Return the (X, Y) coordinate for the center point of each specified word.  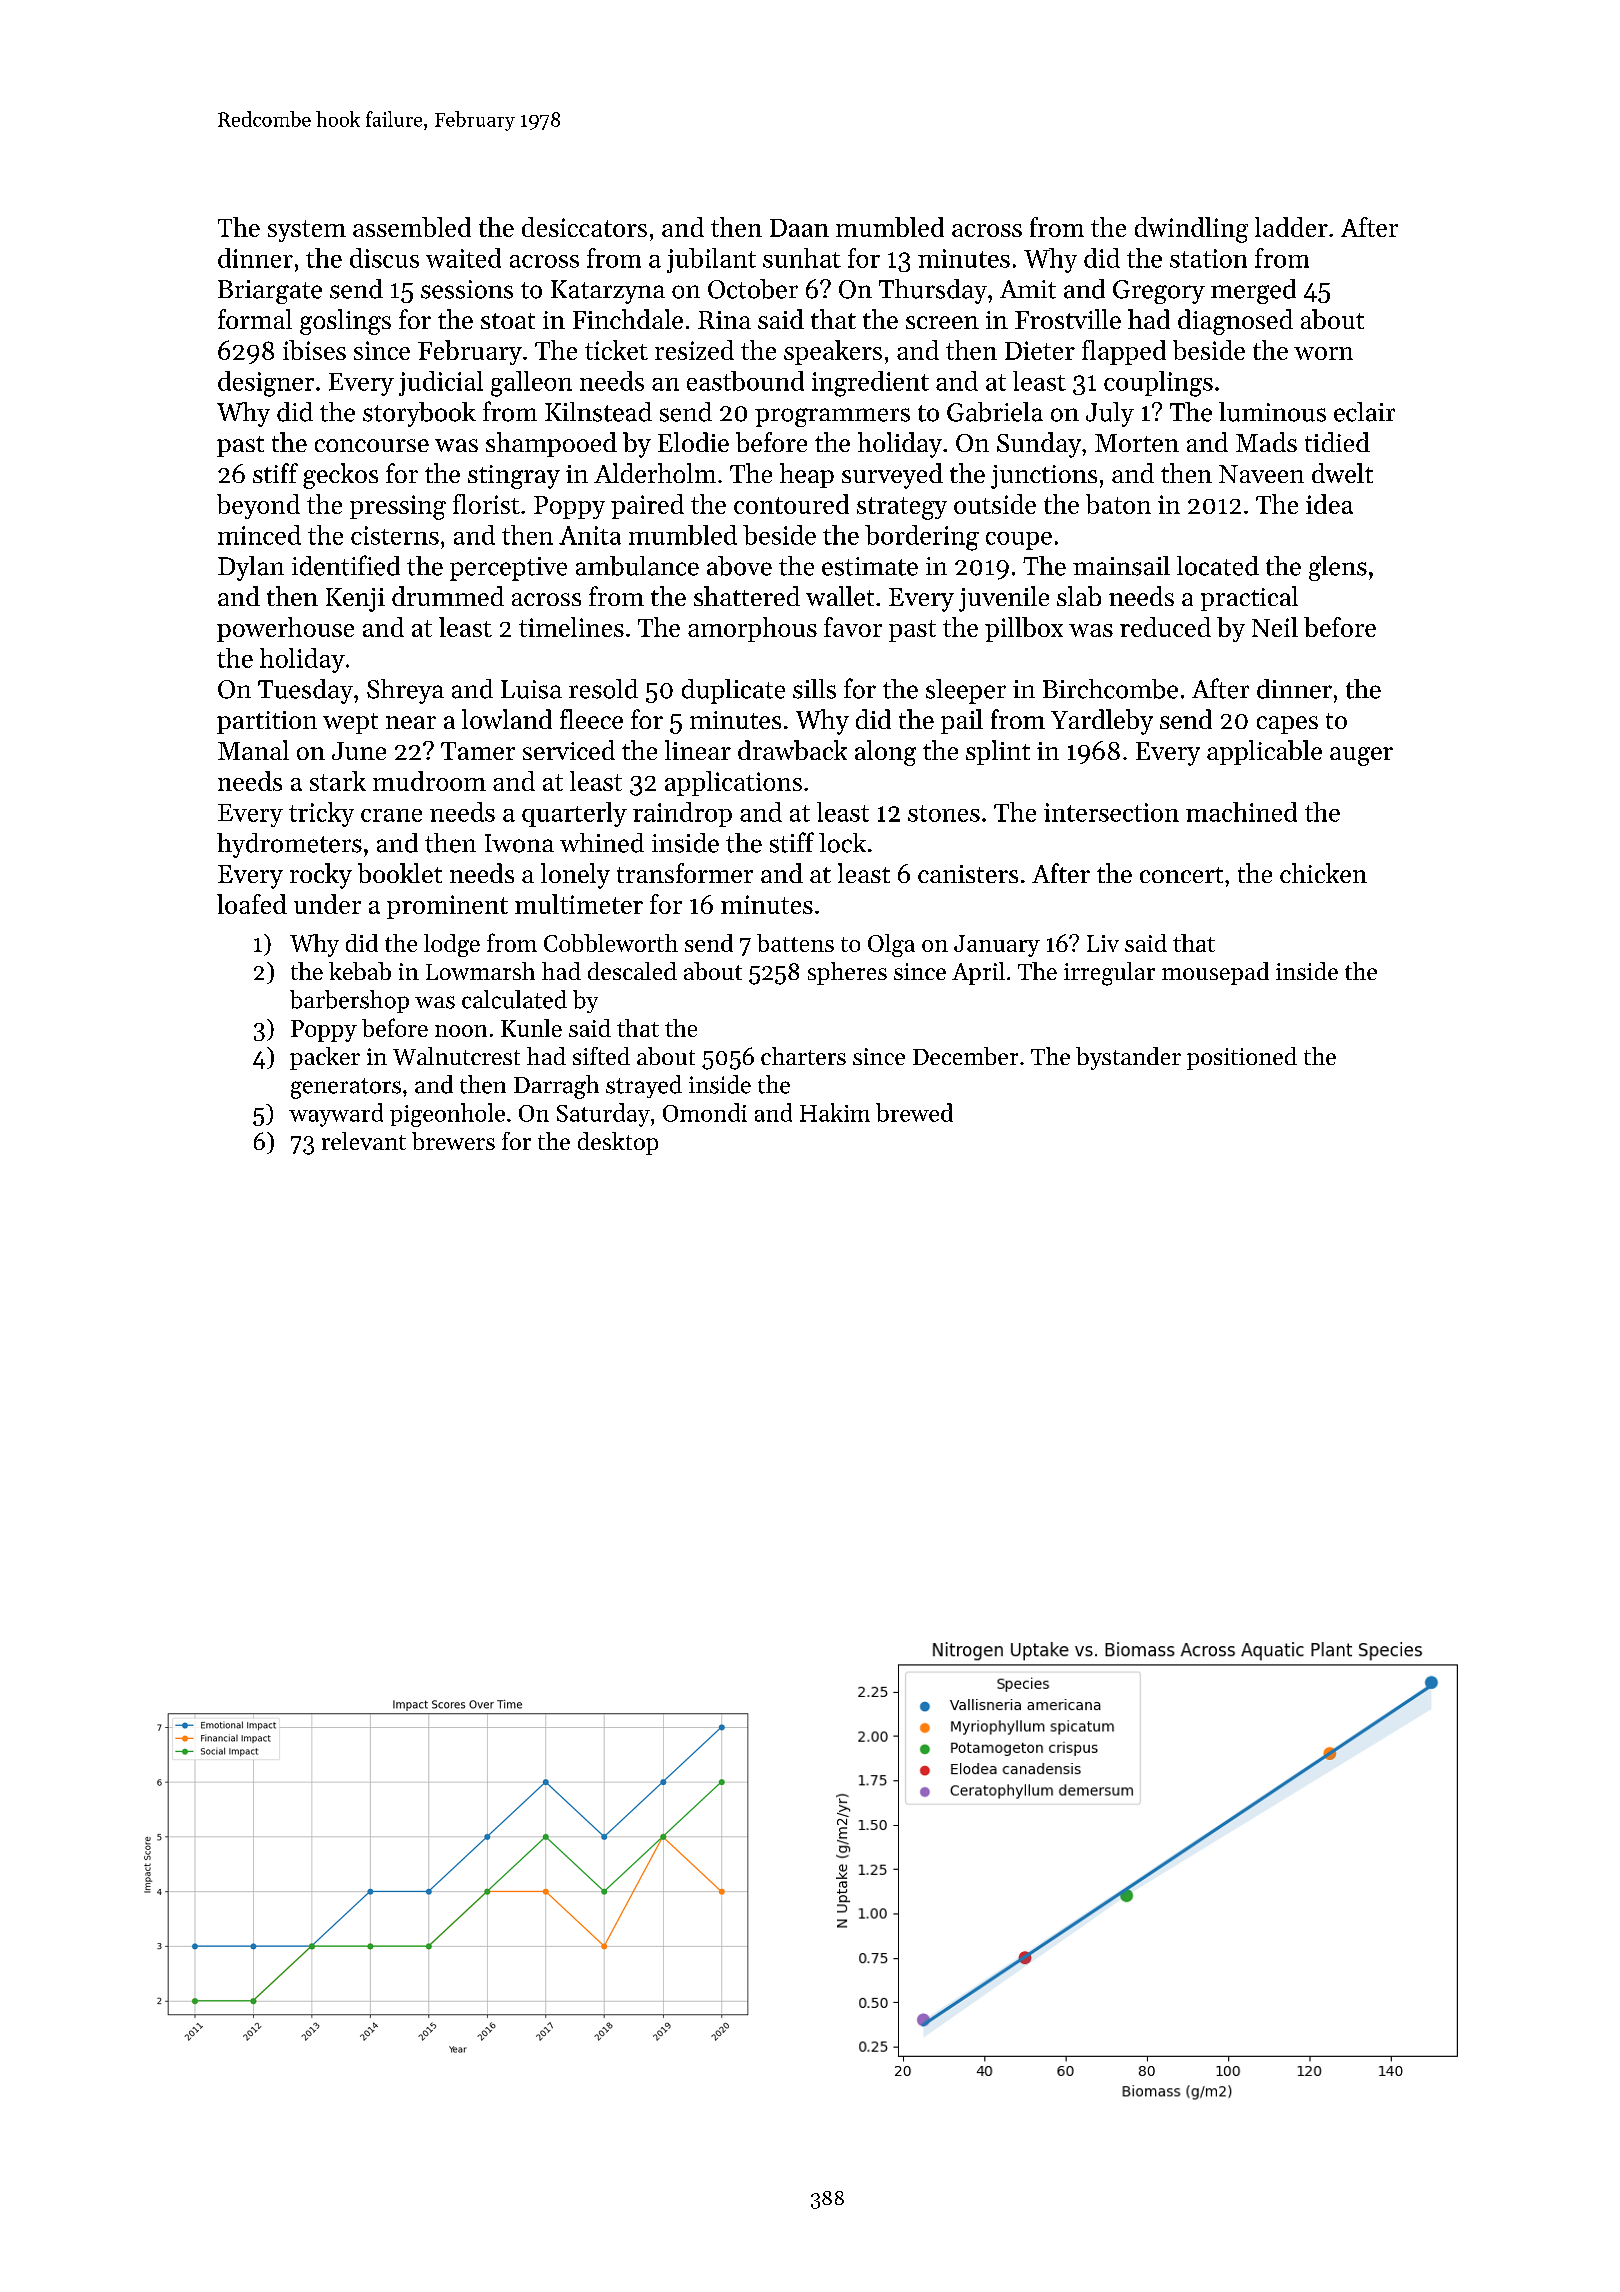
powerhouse (285, 629)
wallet (840, 596)
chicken (1323, 873)
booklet (400, 873)
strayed (644, 1086)
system (307, 231)
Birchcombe (1110, 689)
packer (325, 1058)
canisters (968, 874)
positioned (1242, 1058)
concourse (372, 445)
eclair (1364, 412)
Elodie (693, 442)
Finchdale (628, 319)
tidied (1337, 442)
